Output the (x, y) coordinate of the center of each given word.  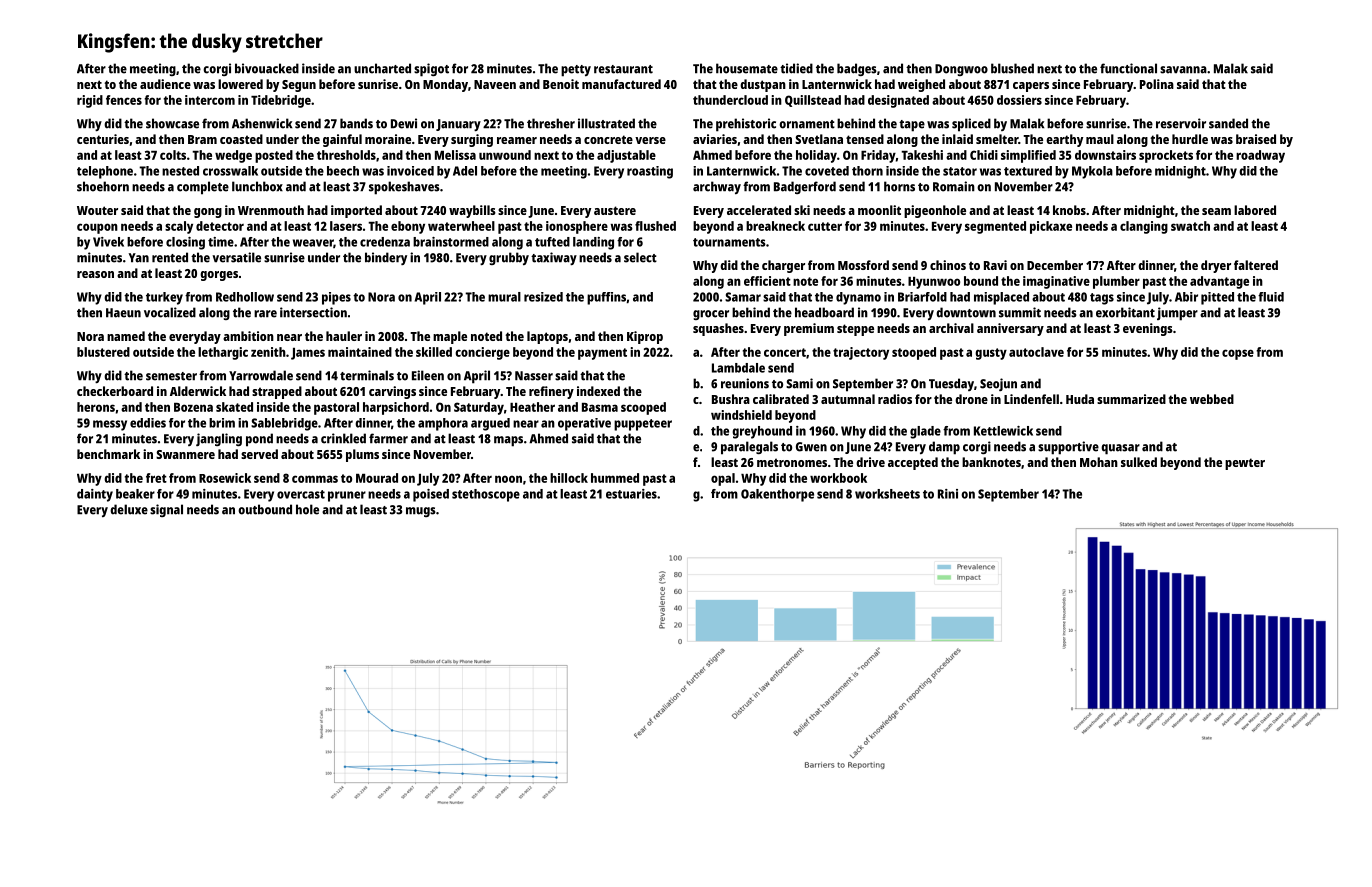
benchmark (108, 454)
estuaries (631, 494)
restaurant (623, 69)
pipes (336, 298)
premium (809, 329)
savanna (1183, 70)
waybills (472, 211)
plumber (1116, 282)
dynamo (858, 298)
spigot (431, 70)
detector (220, 226)
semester (171, 376)
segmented (995, 227)
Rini (948, 494)
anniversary (1010, 329)
